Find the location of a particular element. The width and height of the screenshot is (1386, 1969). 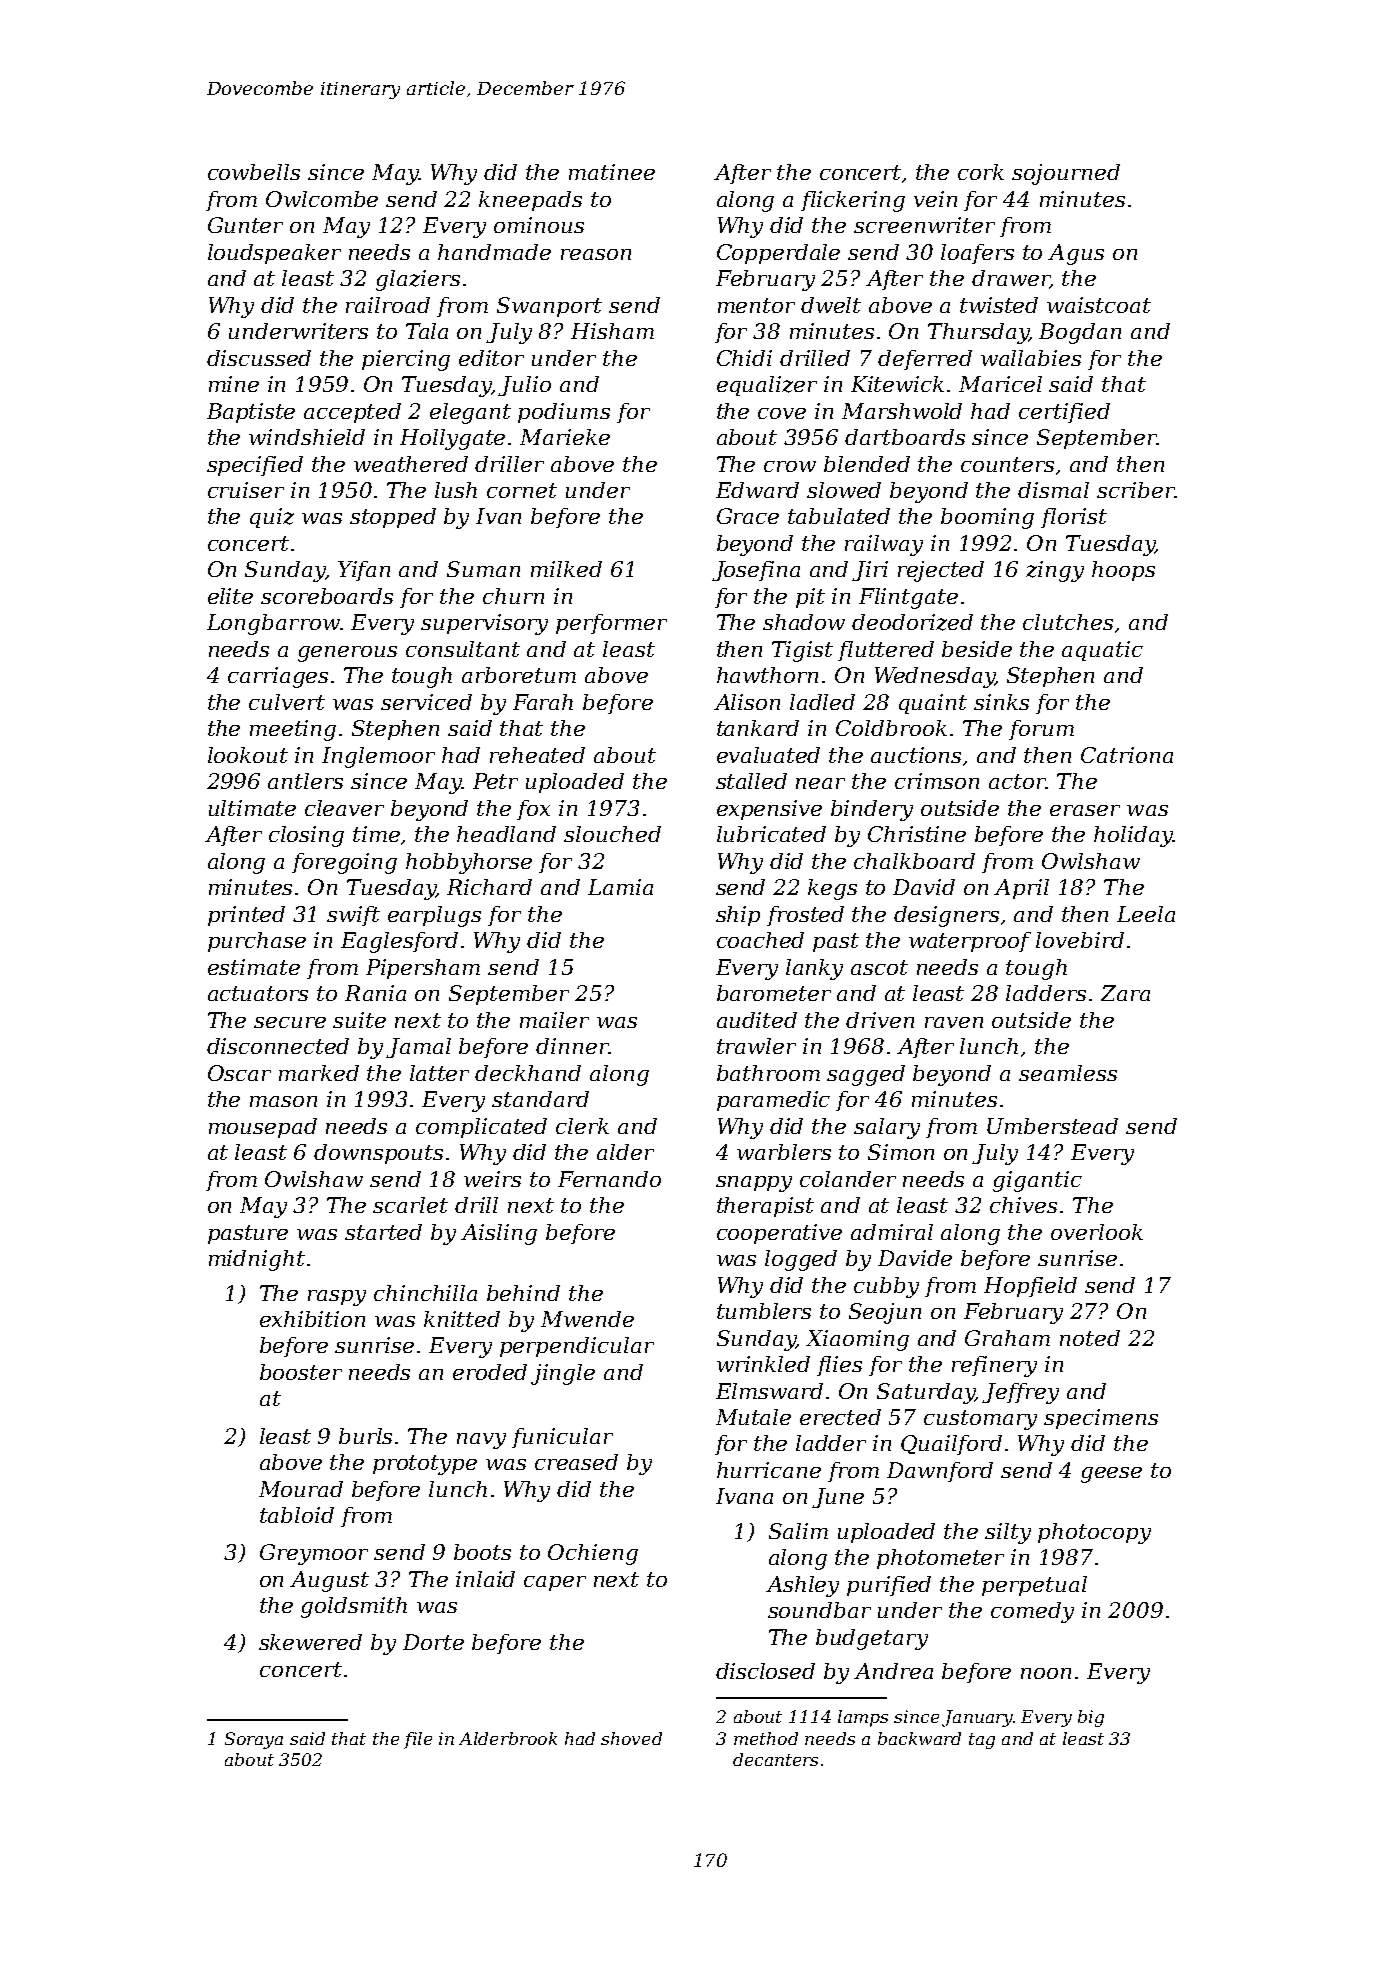

meeting is located at coordinates (293, 730).
